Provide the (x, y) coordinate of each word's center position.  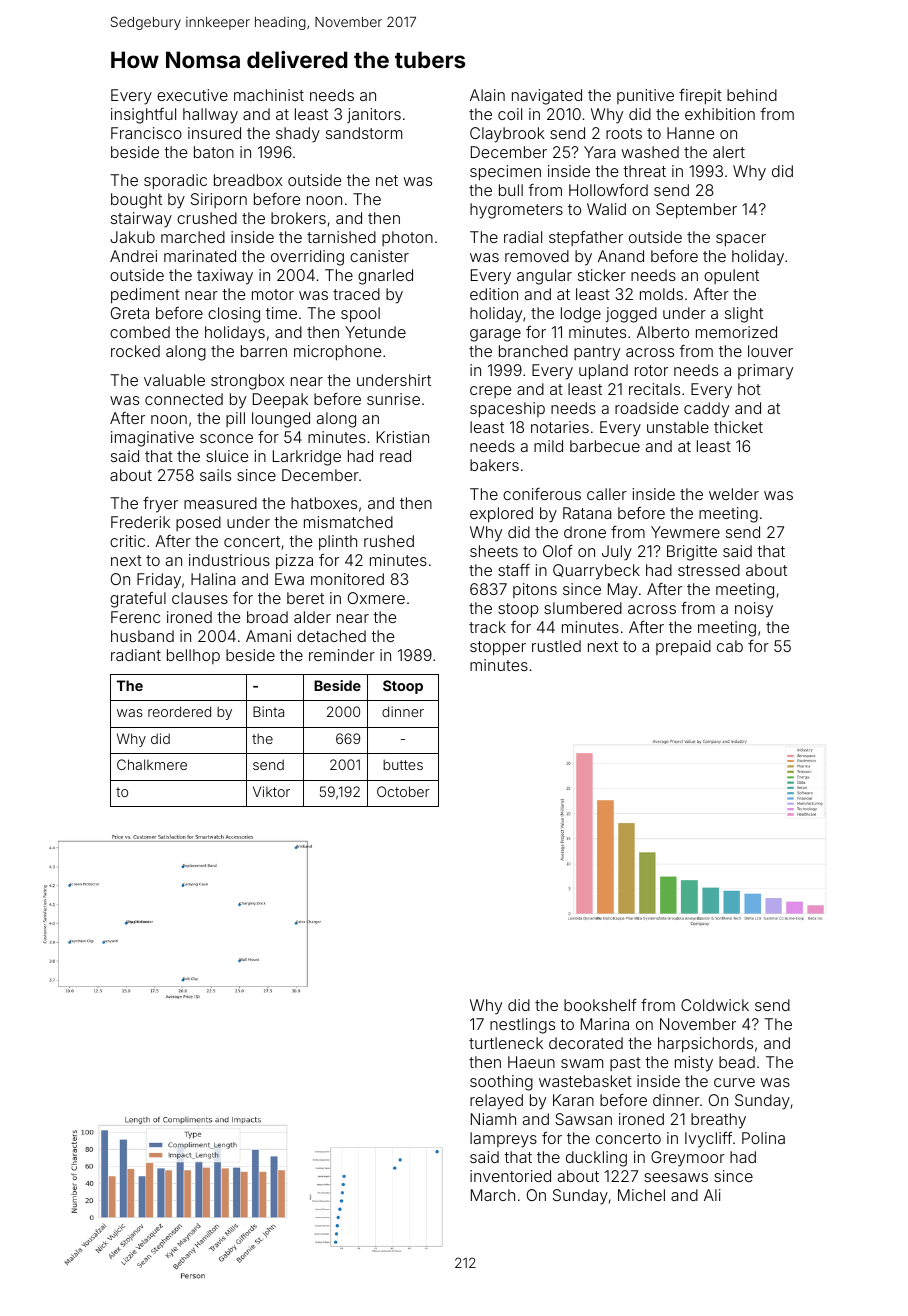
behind (752, 95)
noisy (754, 610)
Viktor (271, 791)
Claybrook (507, 135)
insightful (143, 116)
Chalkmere (152, 764)
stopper (498, 648)
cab (730, 646)
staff (514, 570)
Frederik (140, 522)
